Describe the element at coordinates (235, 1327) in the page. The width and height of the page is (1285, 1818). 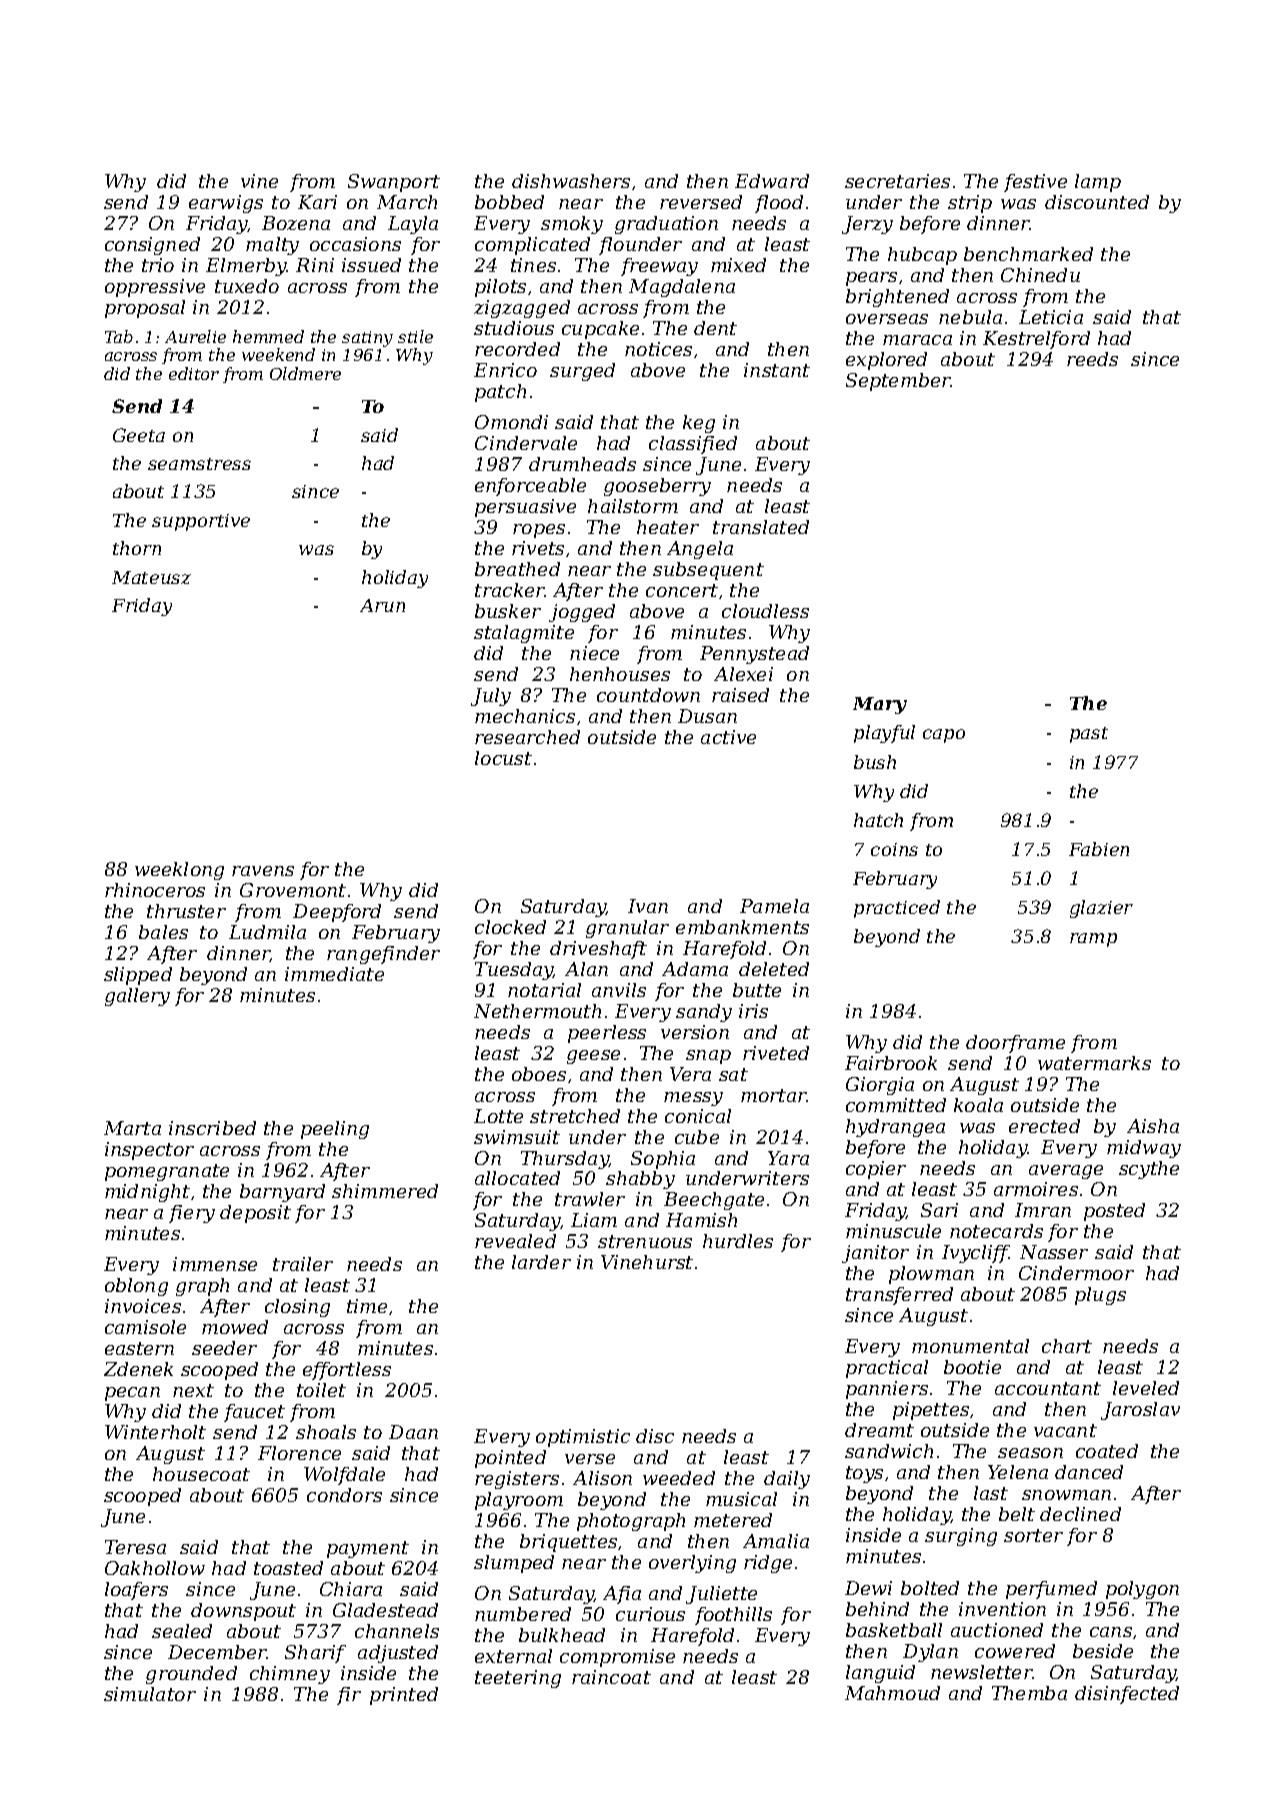
I see `mowed` at that location.
